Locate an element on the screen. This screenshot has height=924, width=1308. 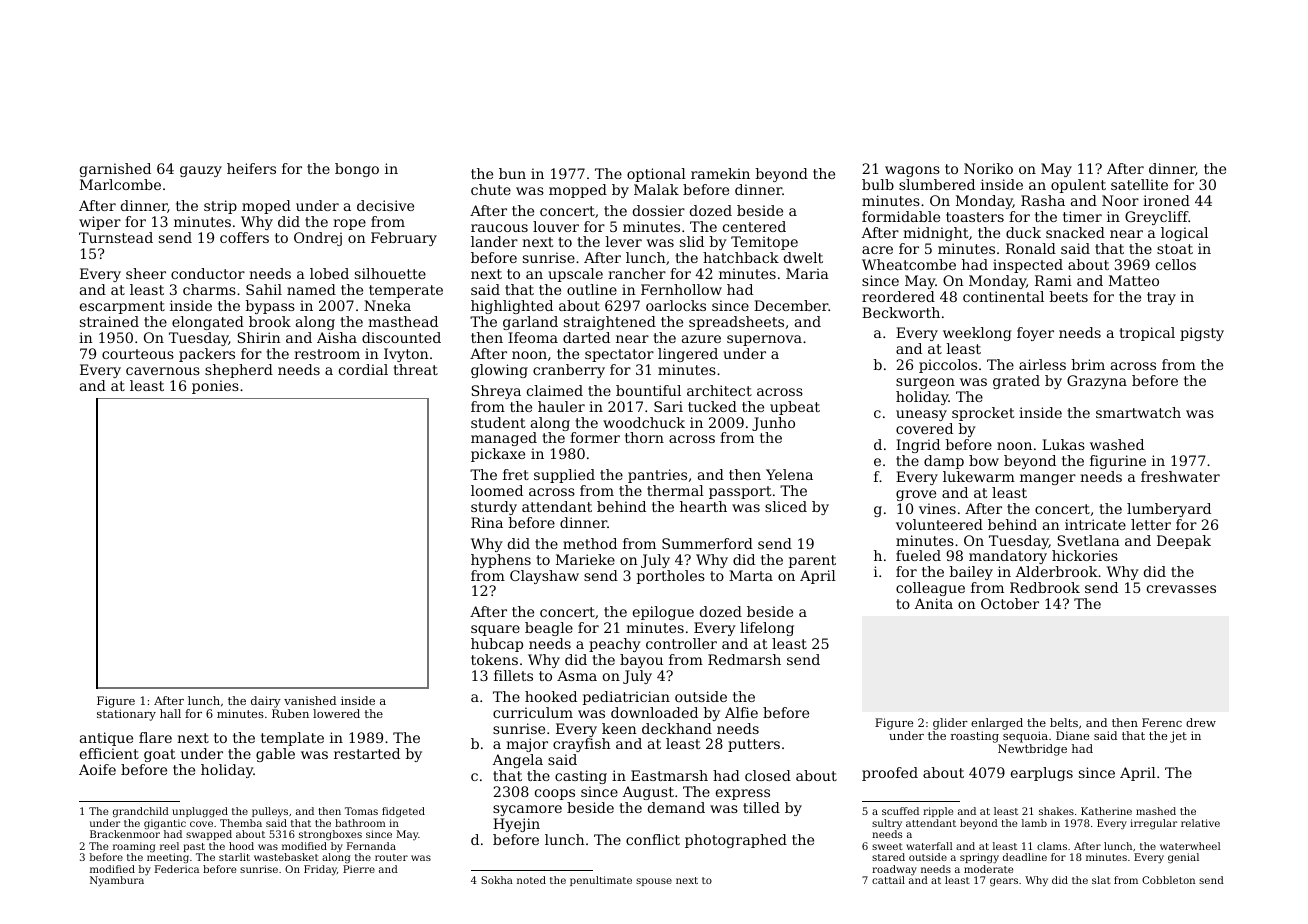
Noriko is located at coordinates (988, 168).
